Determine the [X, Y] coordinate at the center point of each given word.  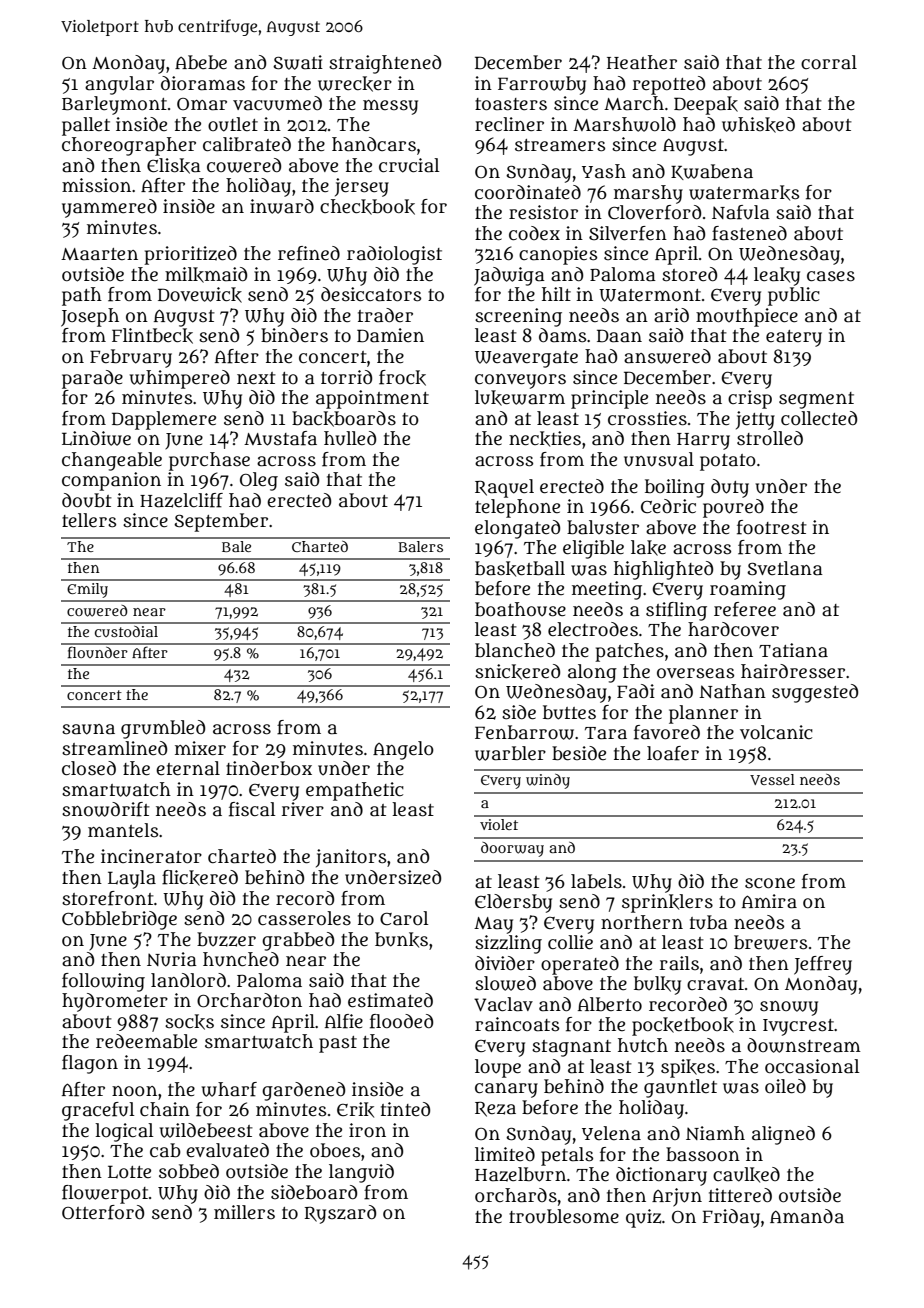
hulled [350, 438]
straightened [385, 64]
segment [816, 400]
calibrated [247, 144]
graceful [98, 1111]
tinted [405, 1109]
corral [829, 62]
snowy [789, 1008]
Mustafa [280, 438]
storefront [108, 898]
